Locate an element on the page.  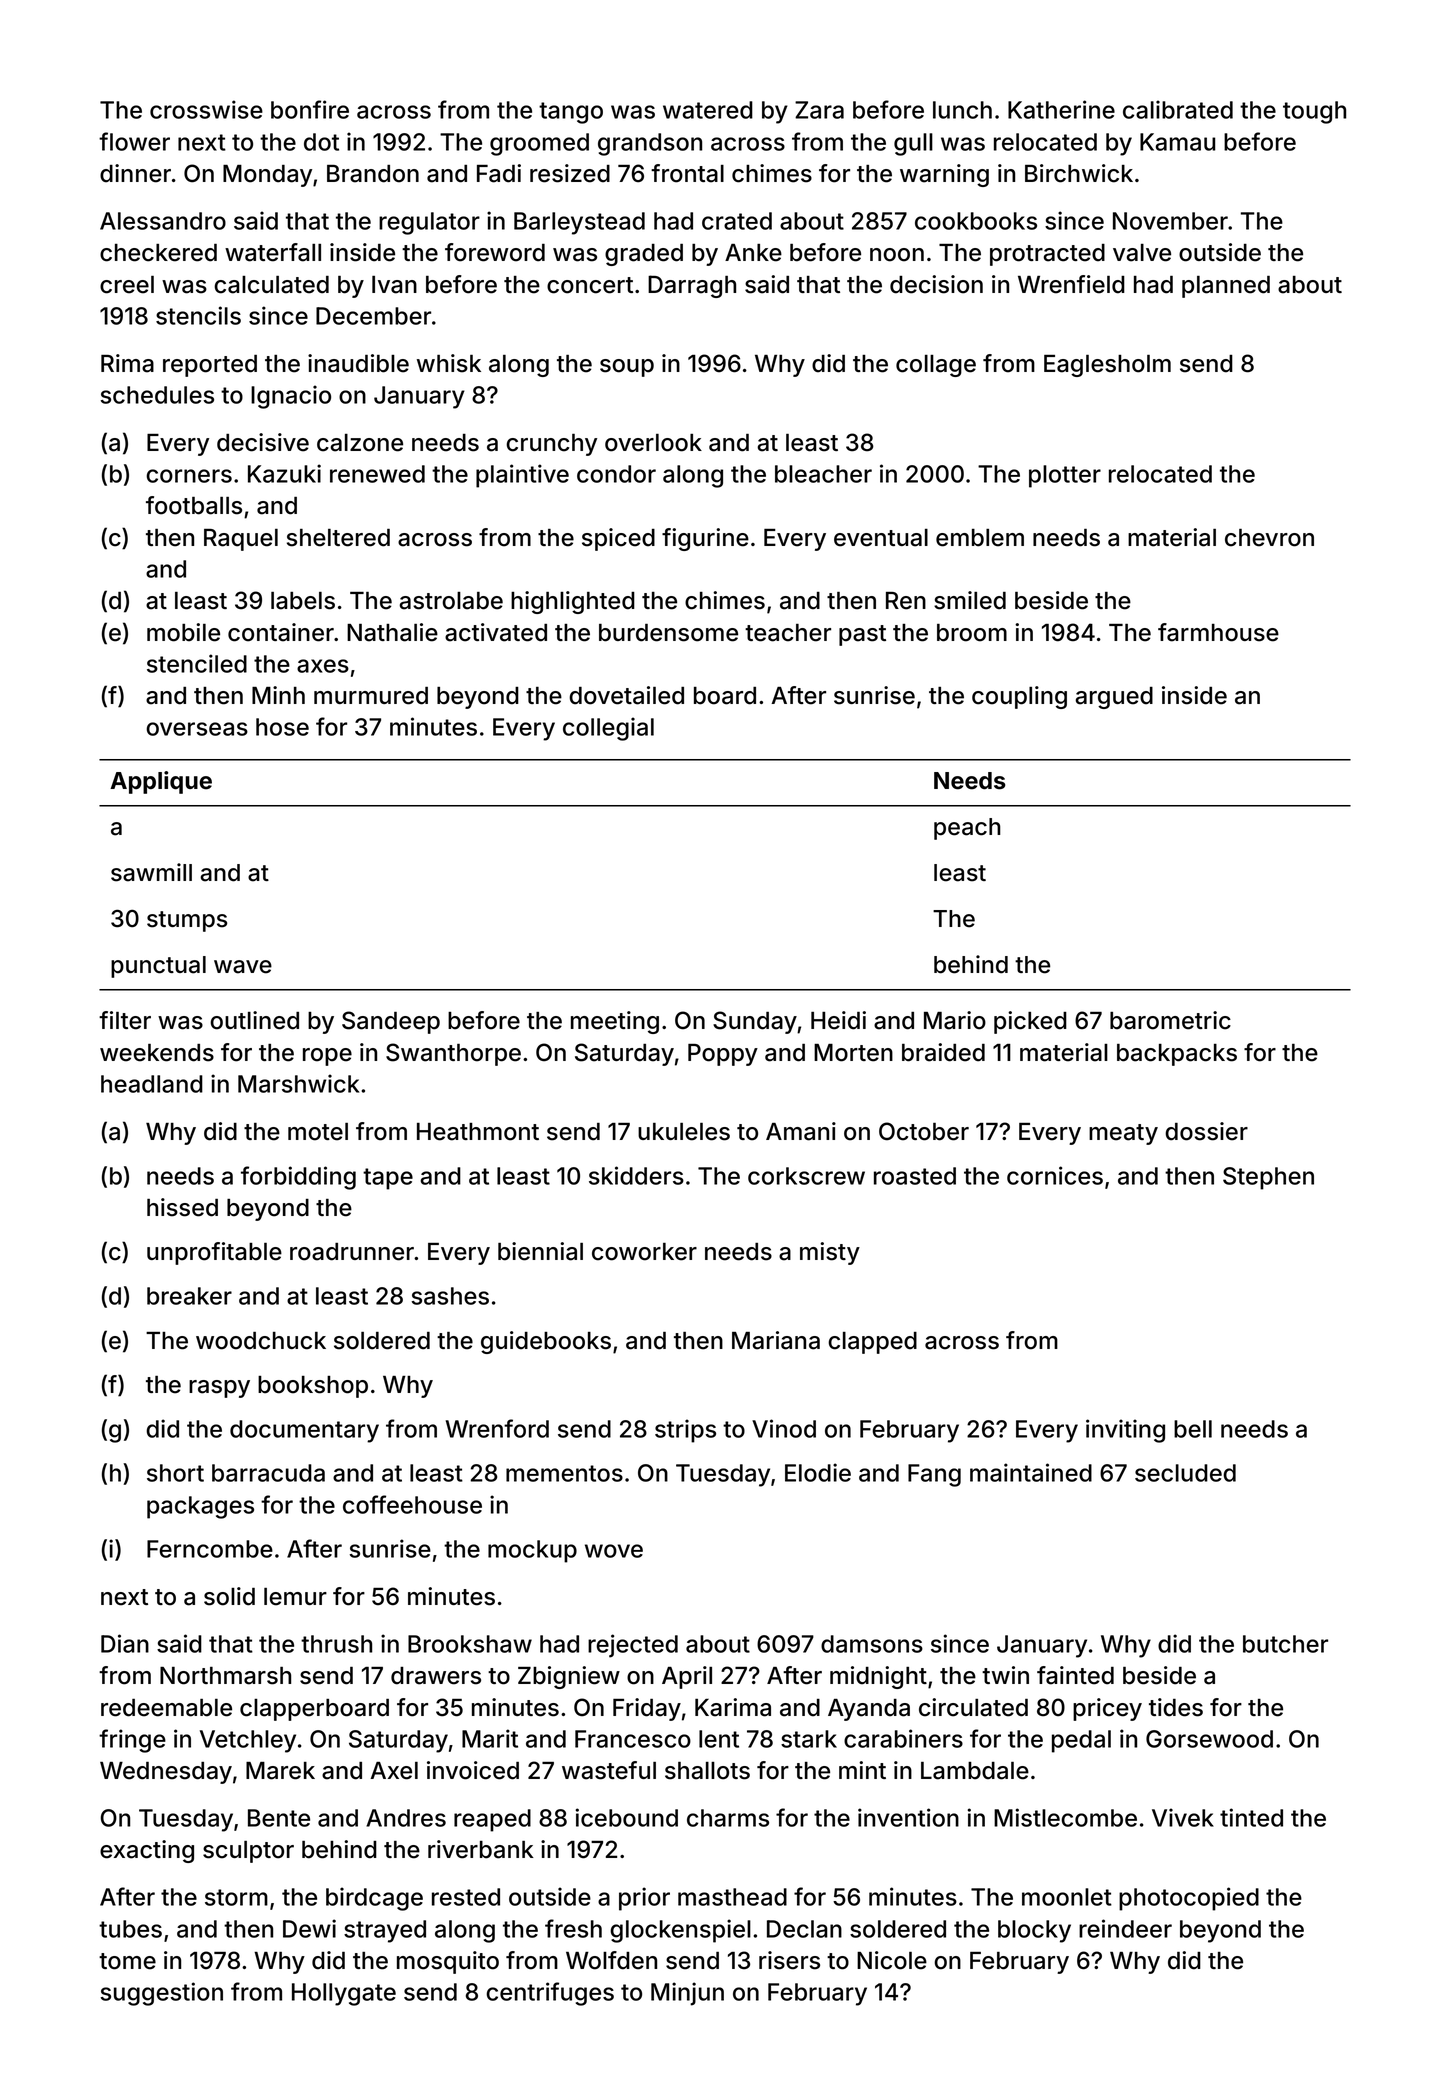
chevron is located at coordinates (1269, 538).
